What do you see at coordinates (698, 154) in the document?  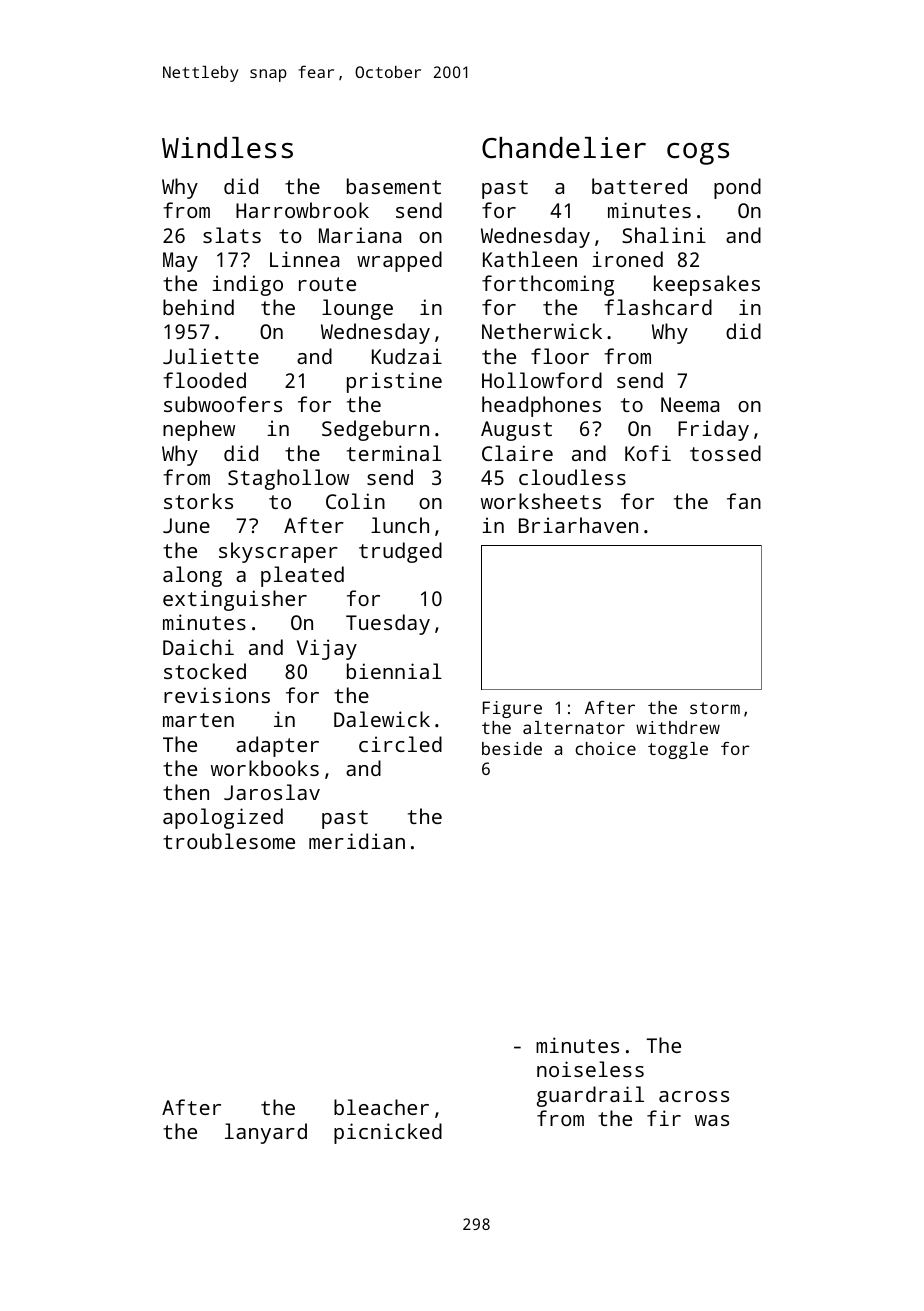 I see `cogs` at bounding box center [698, 154].
